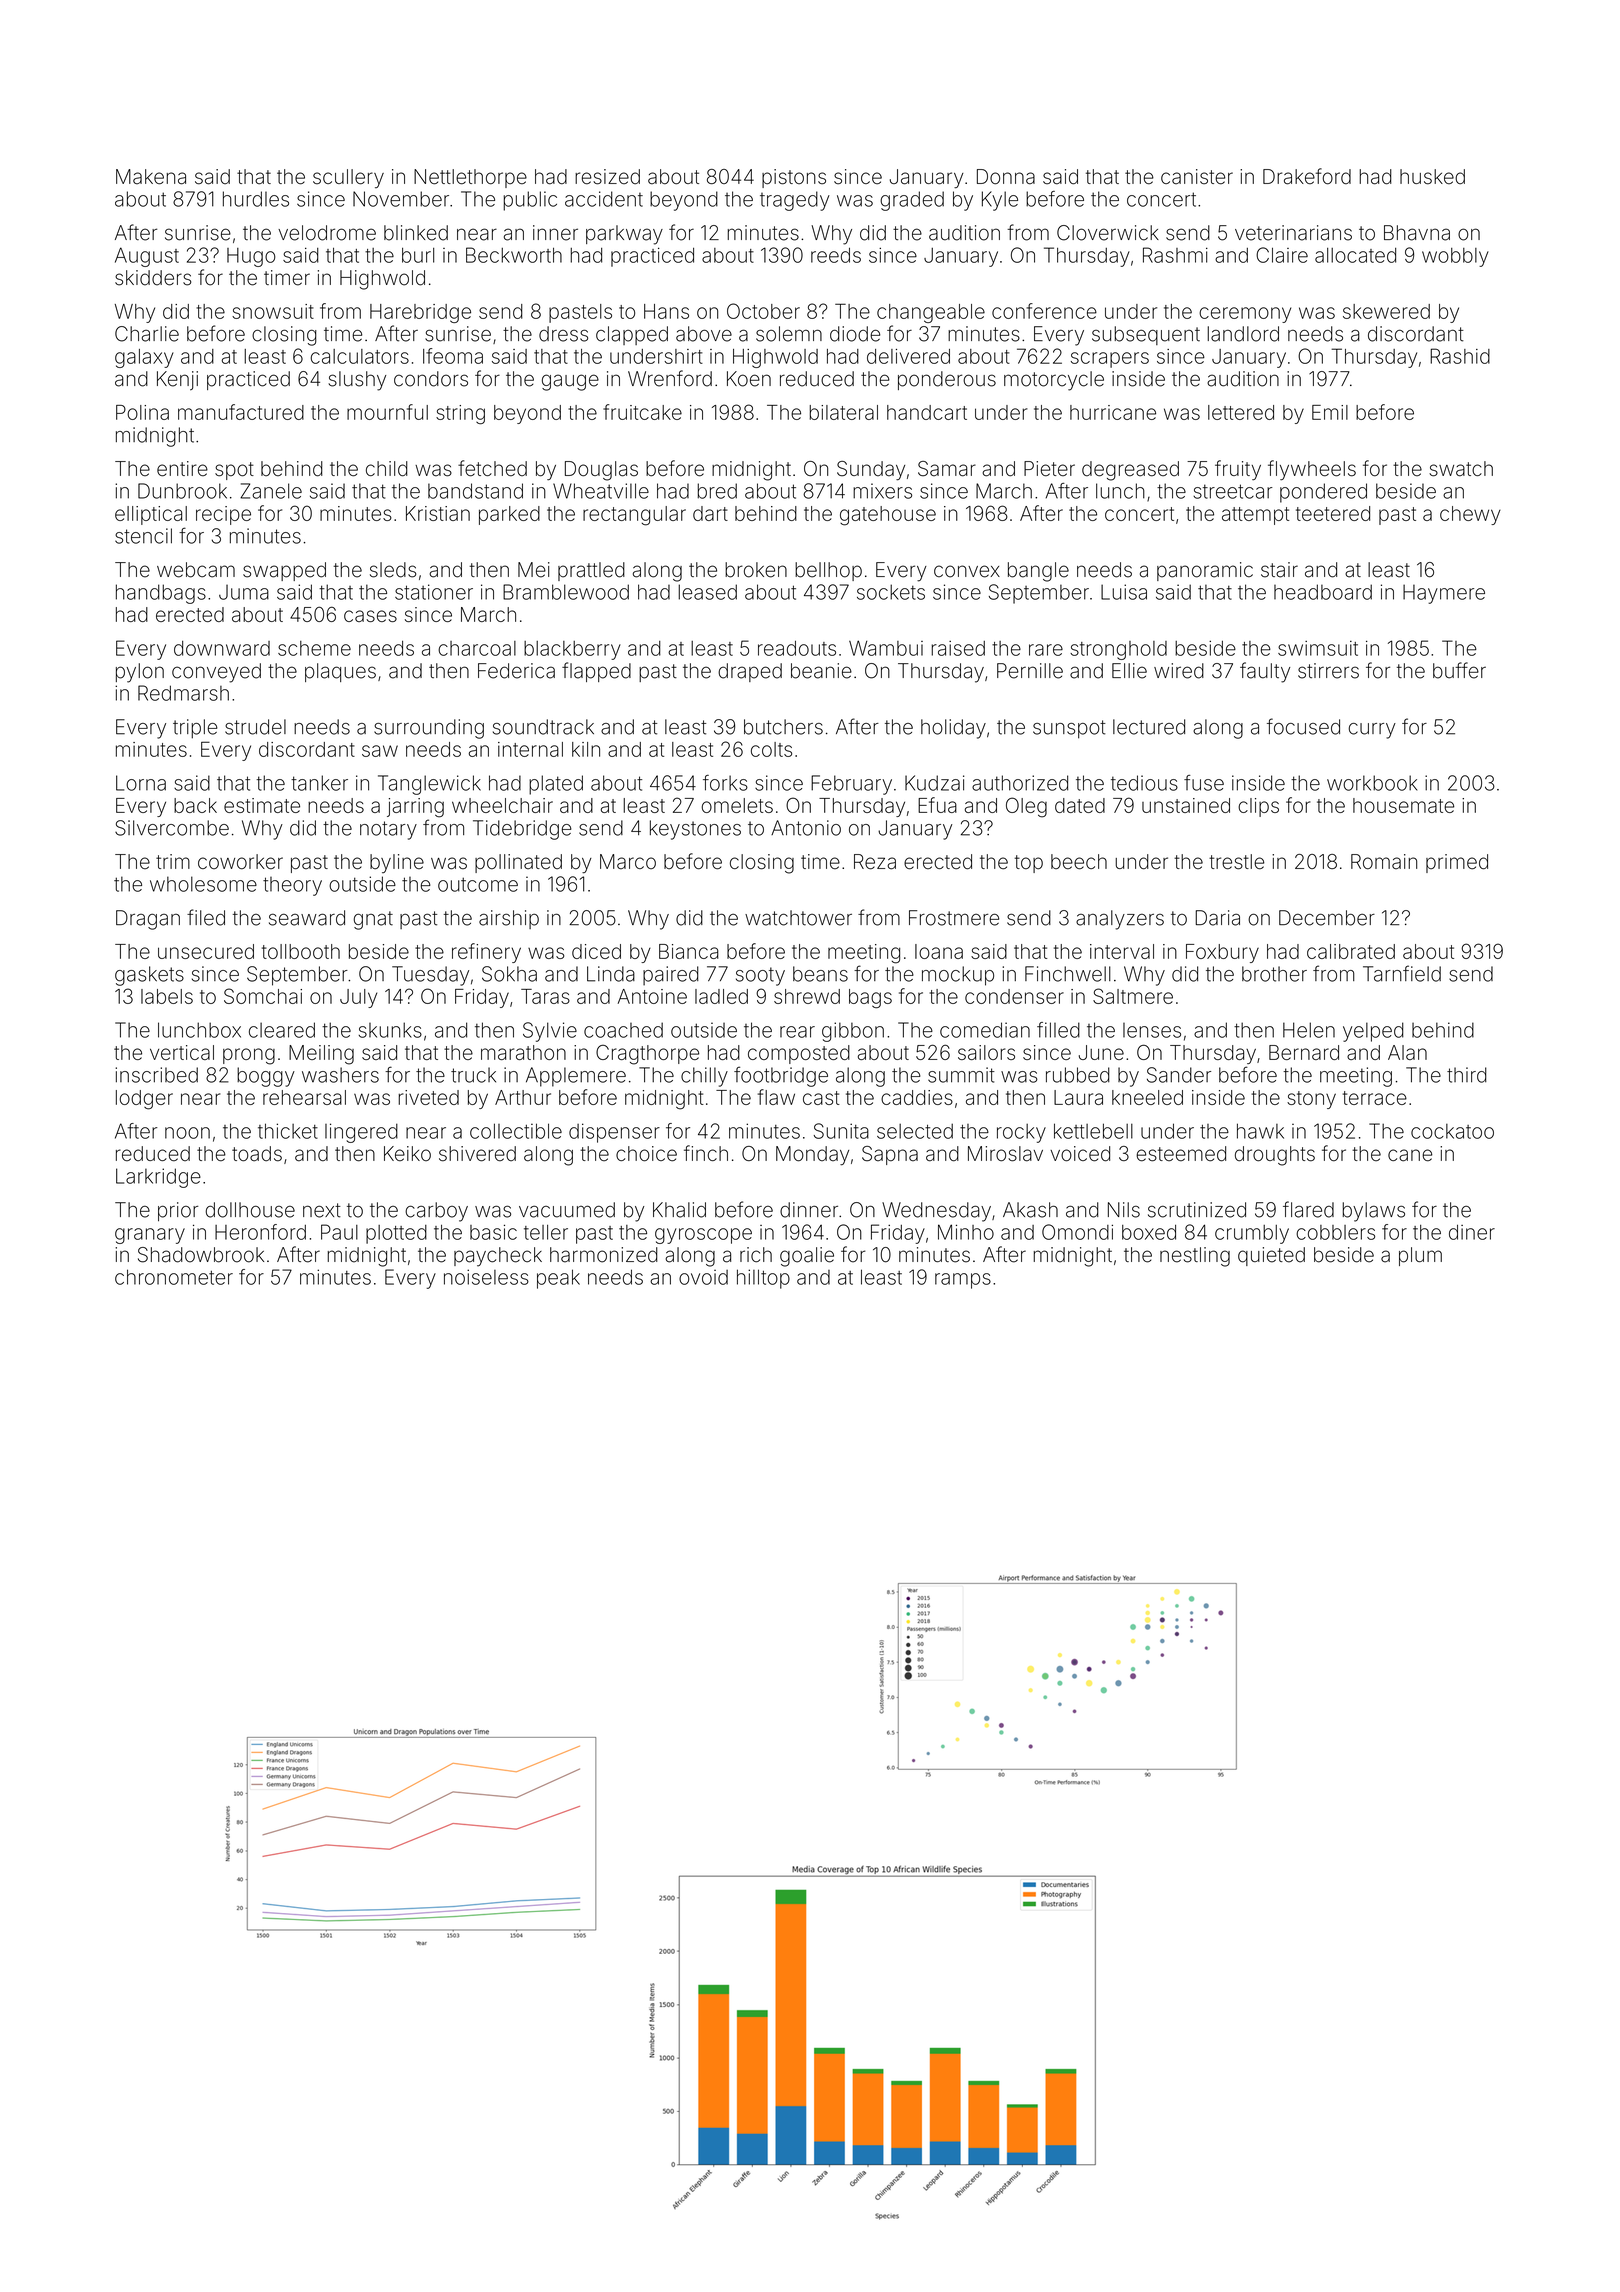 The height and width of the screenshot is (2292, 1620). I want to click on Romain, so click(1384, 862).
